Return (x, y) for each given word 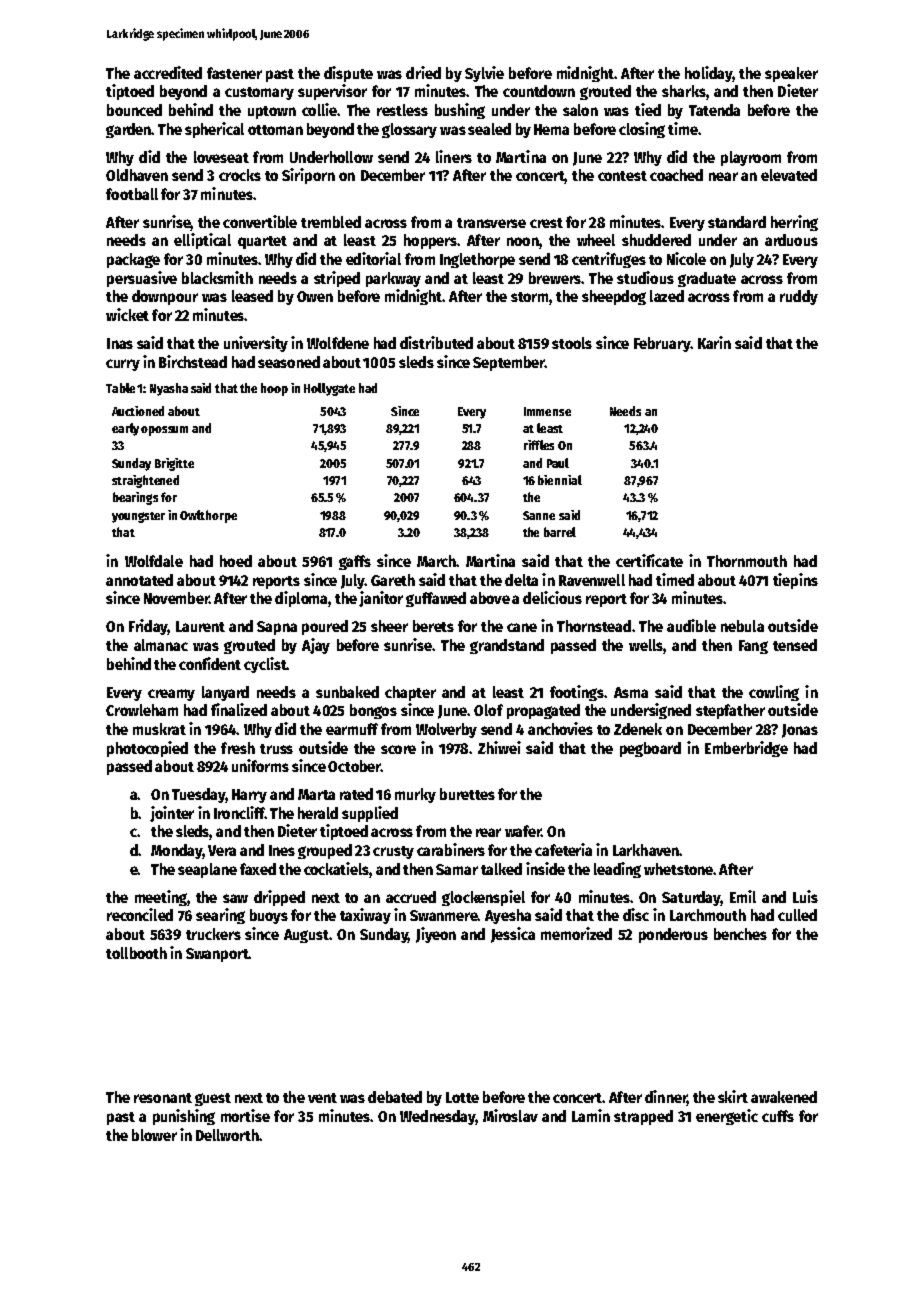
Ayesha (508, 916)
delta (521, 580)
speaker (791, 74)
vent (322, 1098)
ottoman (275, 130)
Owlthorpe (208, 516)
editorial (373, 258)
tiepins (795, 581)
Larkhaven (646, 850)
